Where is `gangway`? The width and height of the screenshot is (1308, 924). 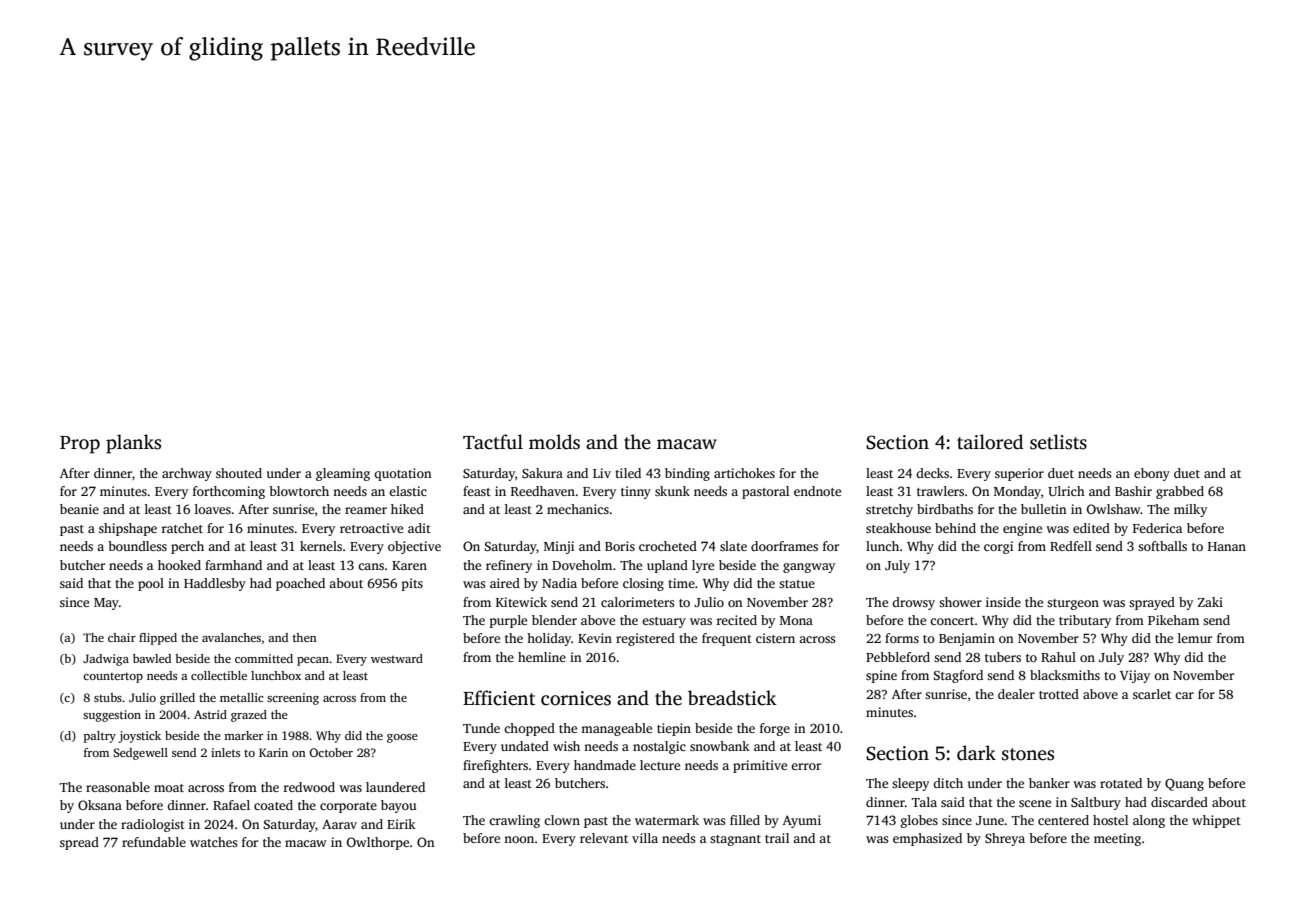 gangway is located at coordinates (809, 568).
